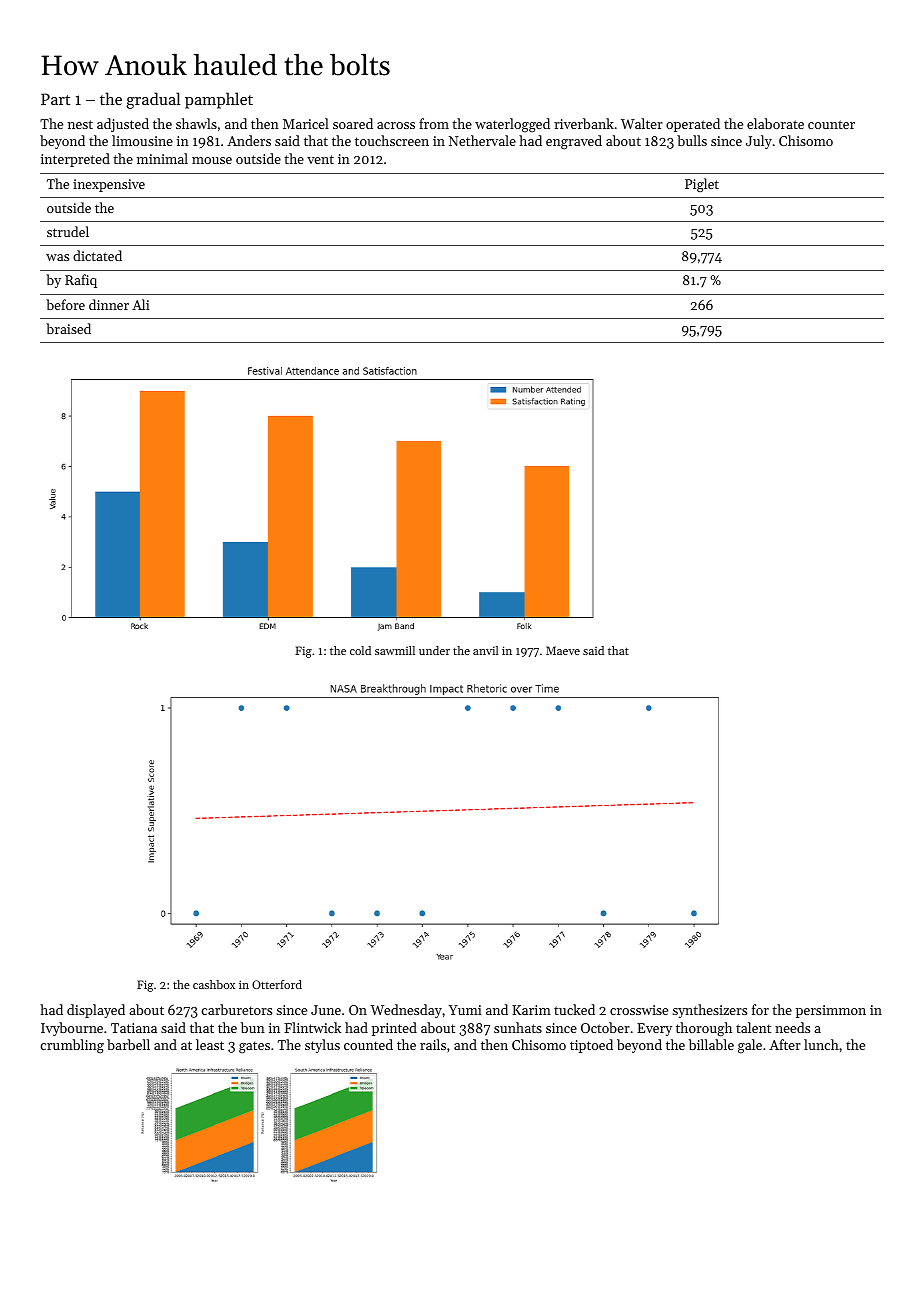 Image resolution: width=924 pixels, height=1308 pixels. Describe the element at coordinates (75, 160) in the screenshot. I see `interpreted` at that location.
